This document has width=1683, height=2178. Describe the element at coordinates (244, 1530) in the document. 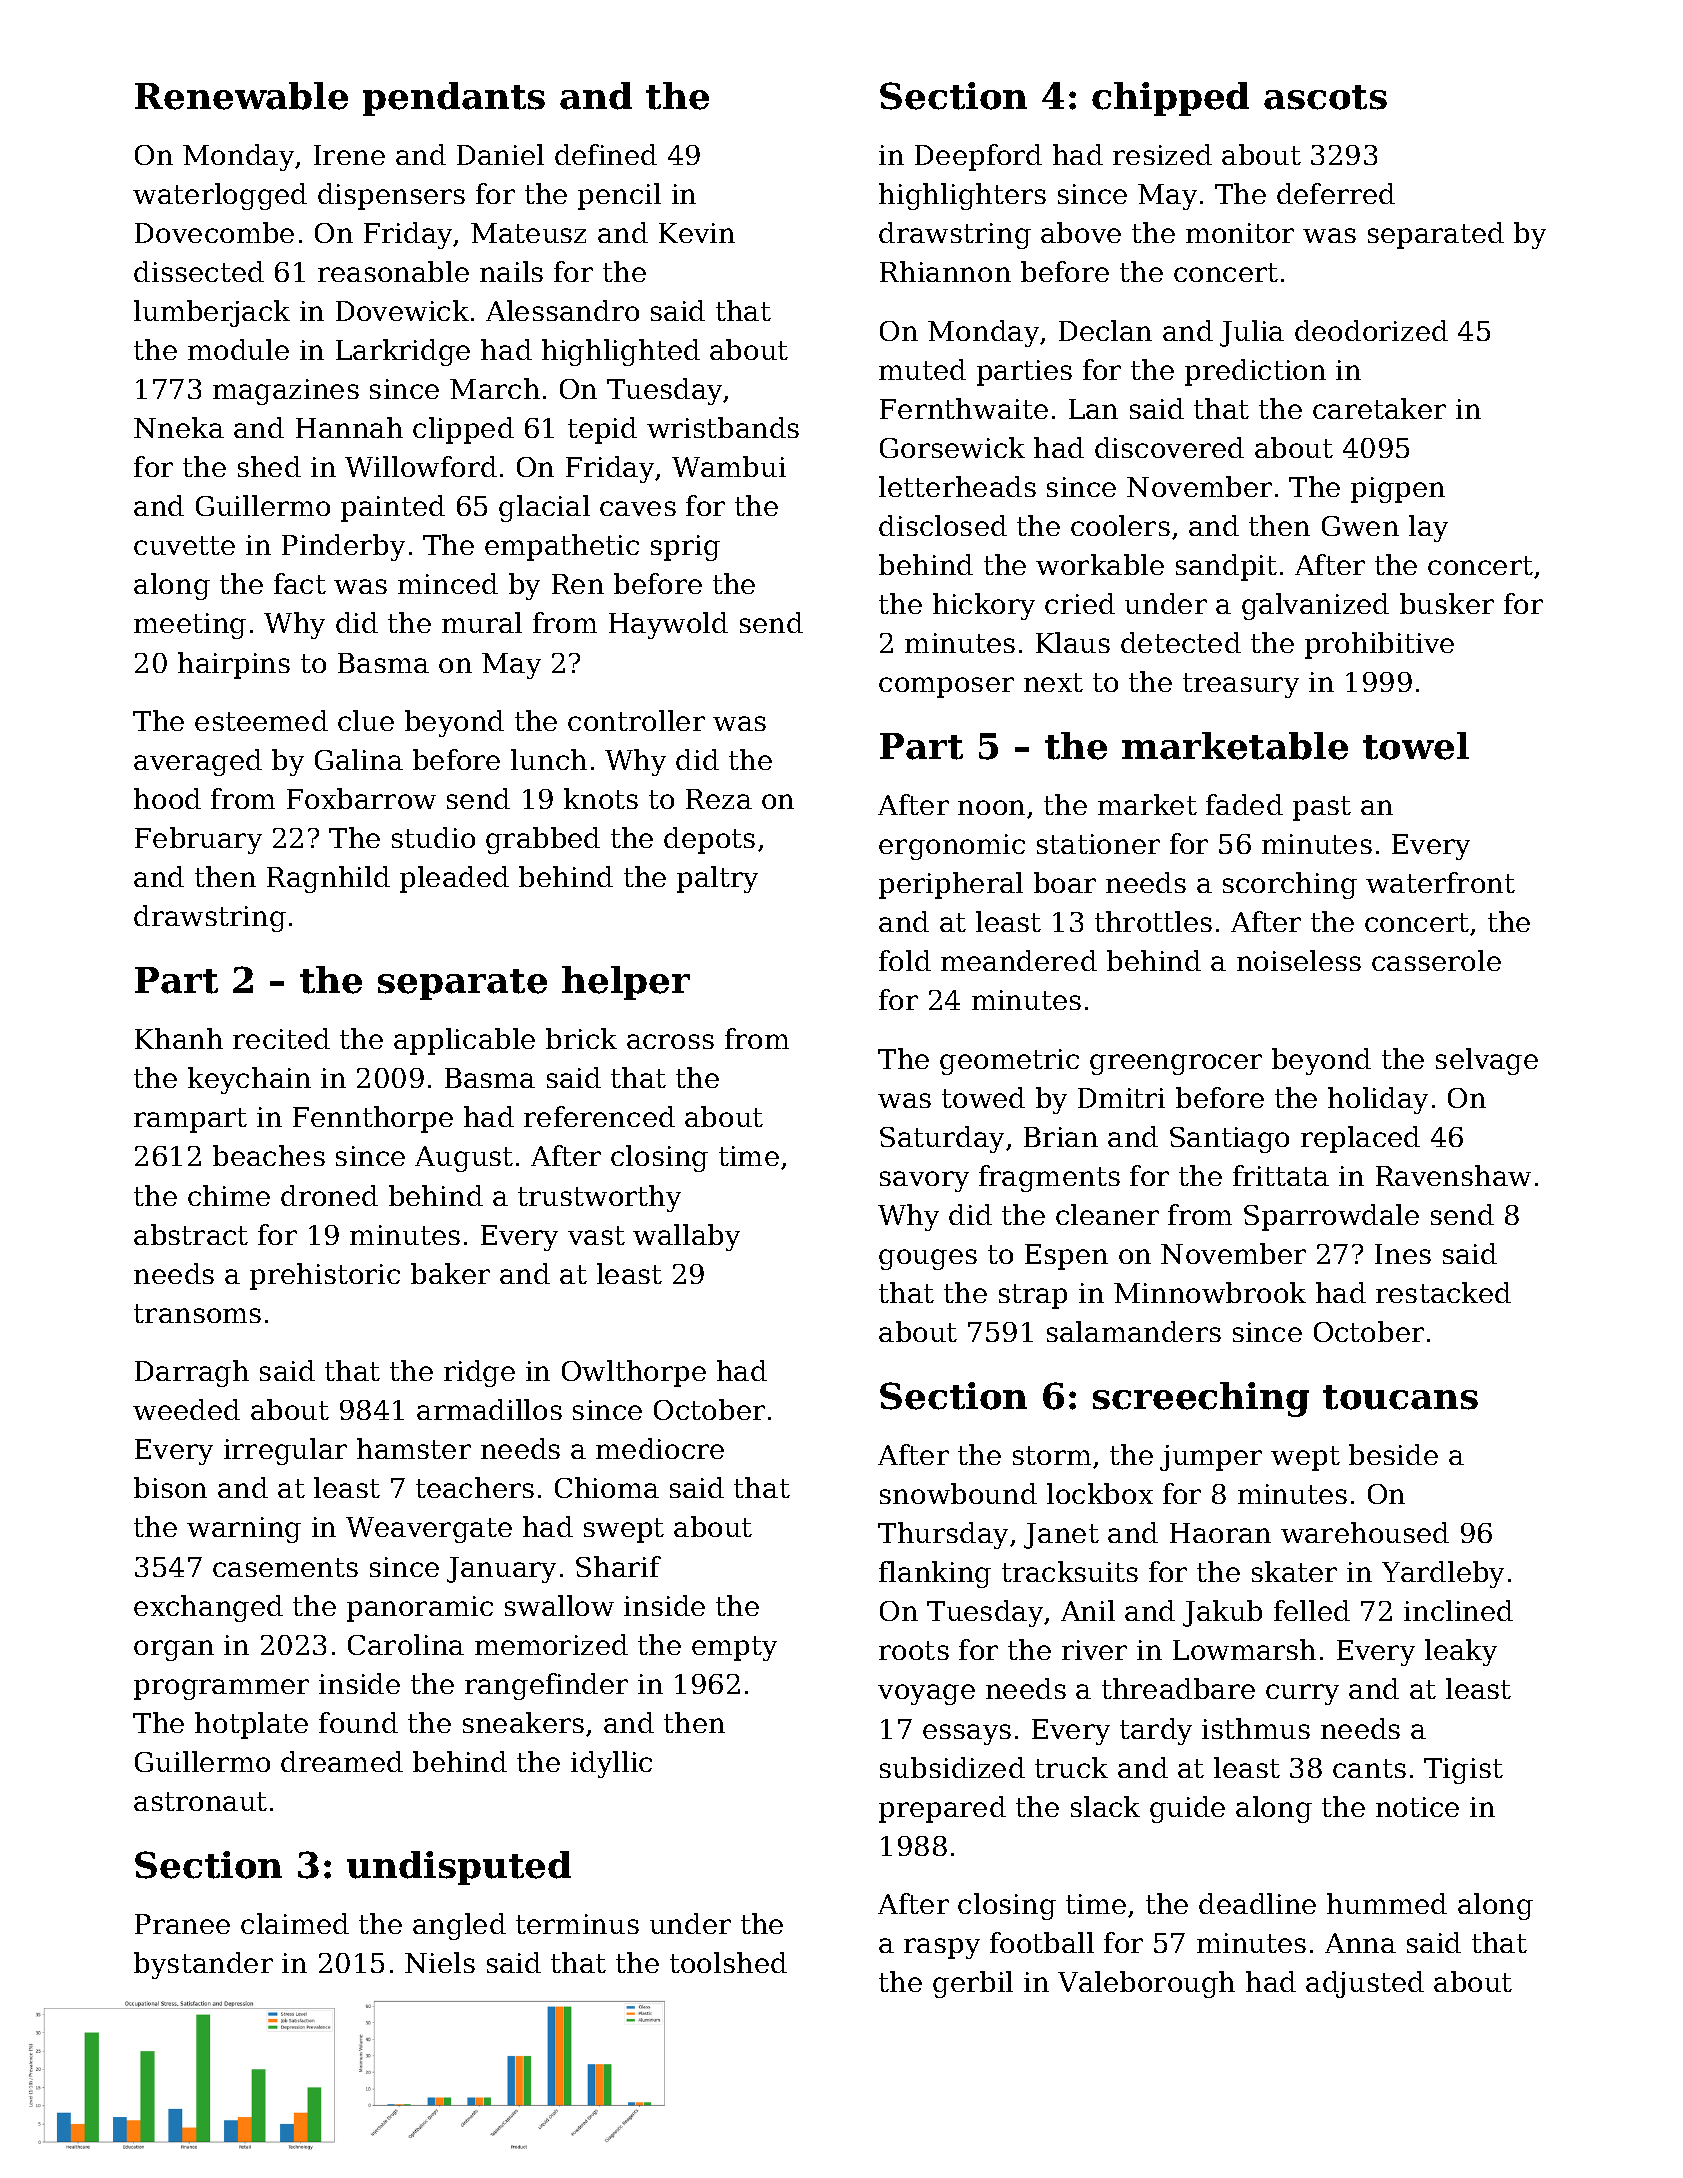

I see `warning` at that location.
